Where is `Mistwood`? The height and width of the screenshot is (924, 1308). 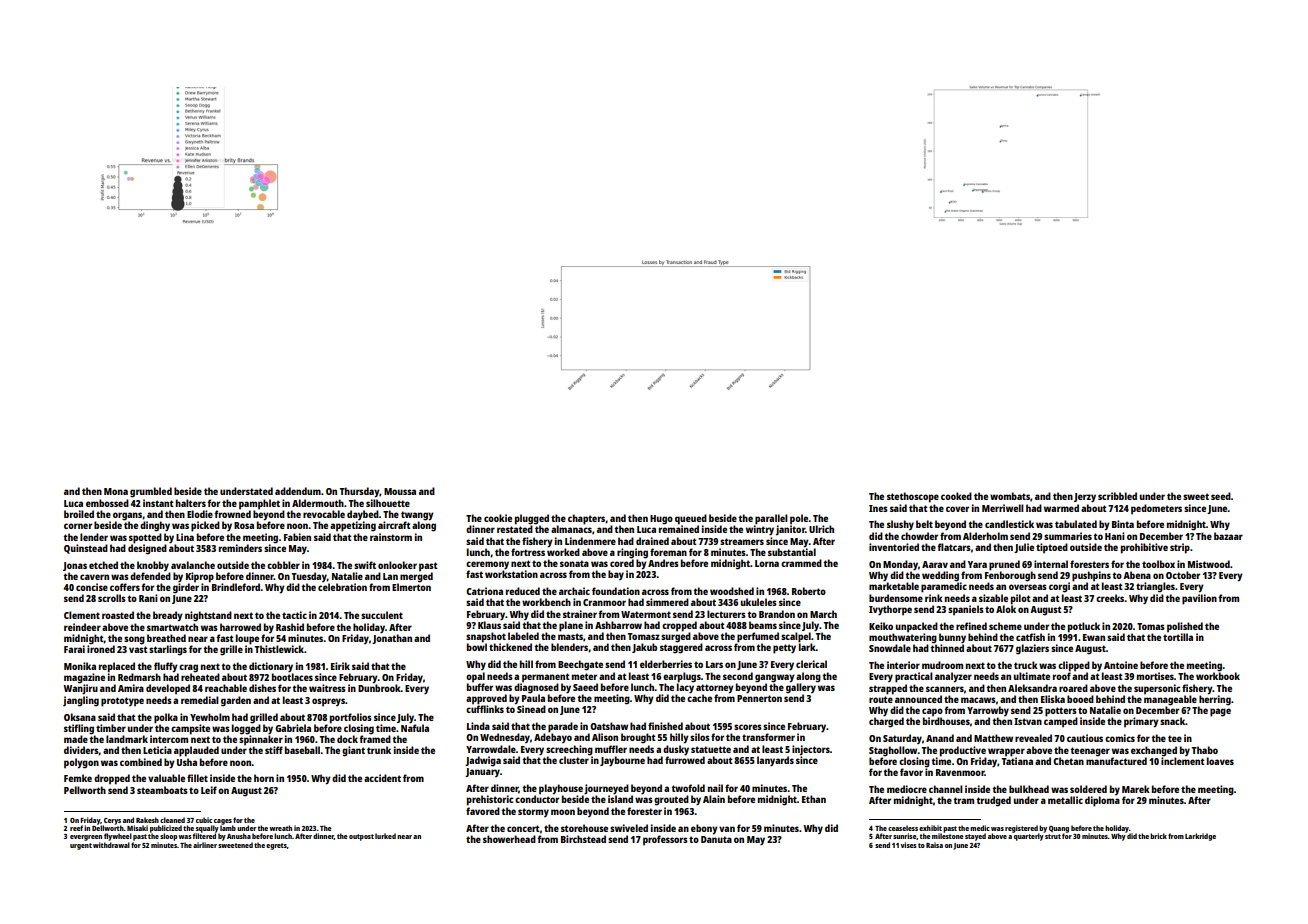
Mistwood is located at coordinates (1209, 564).
